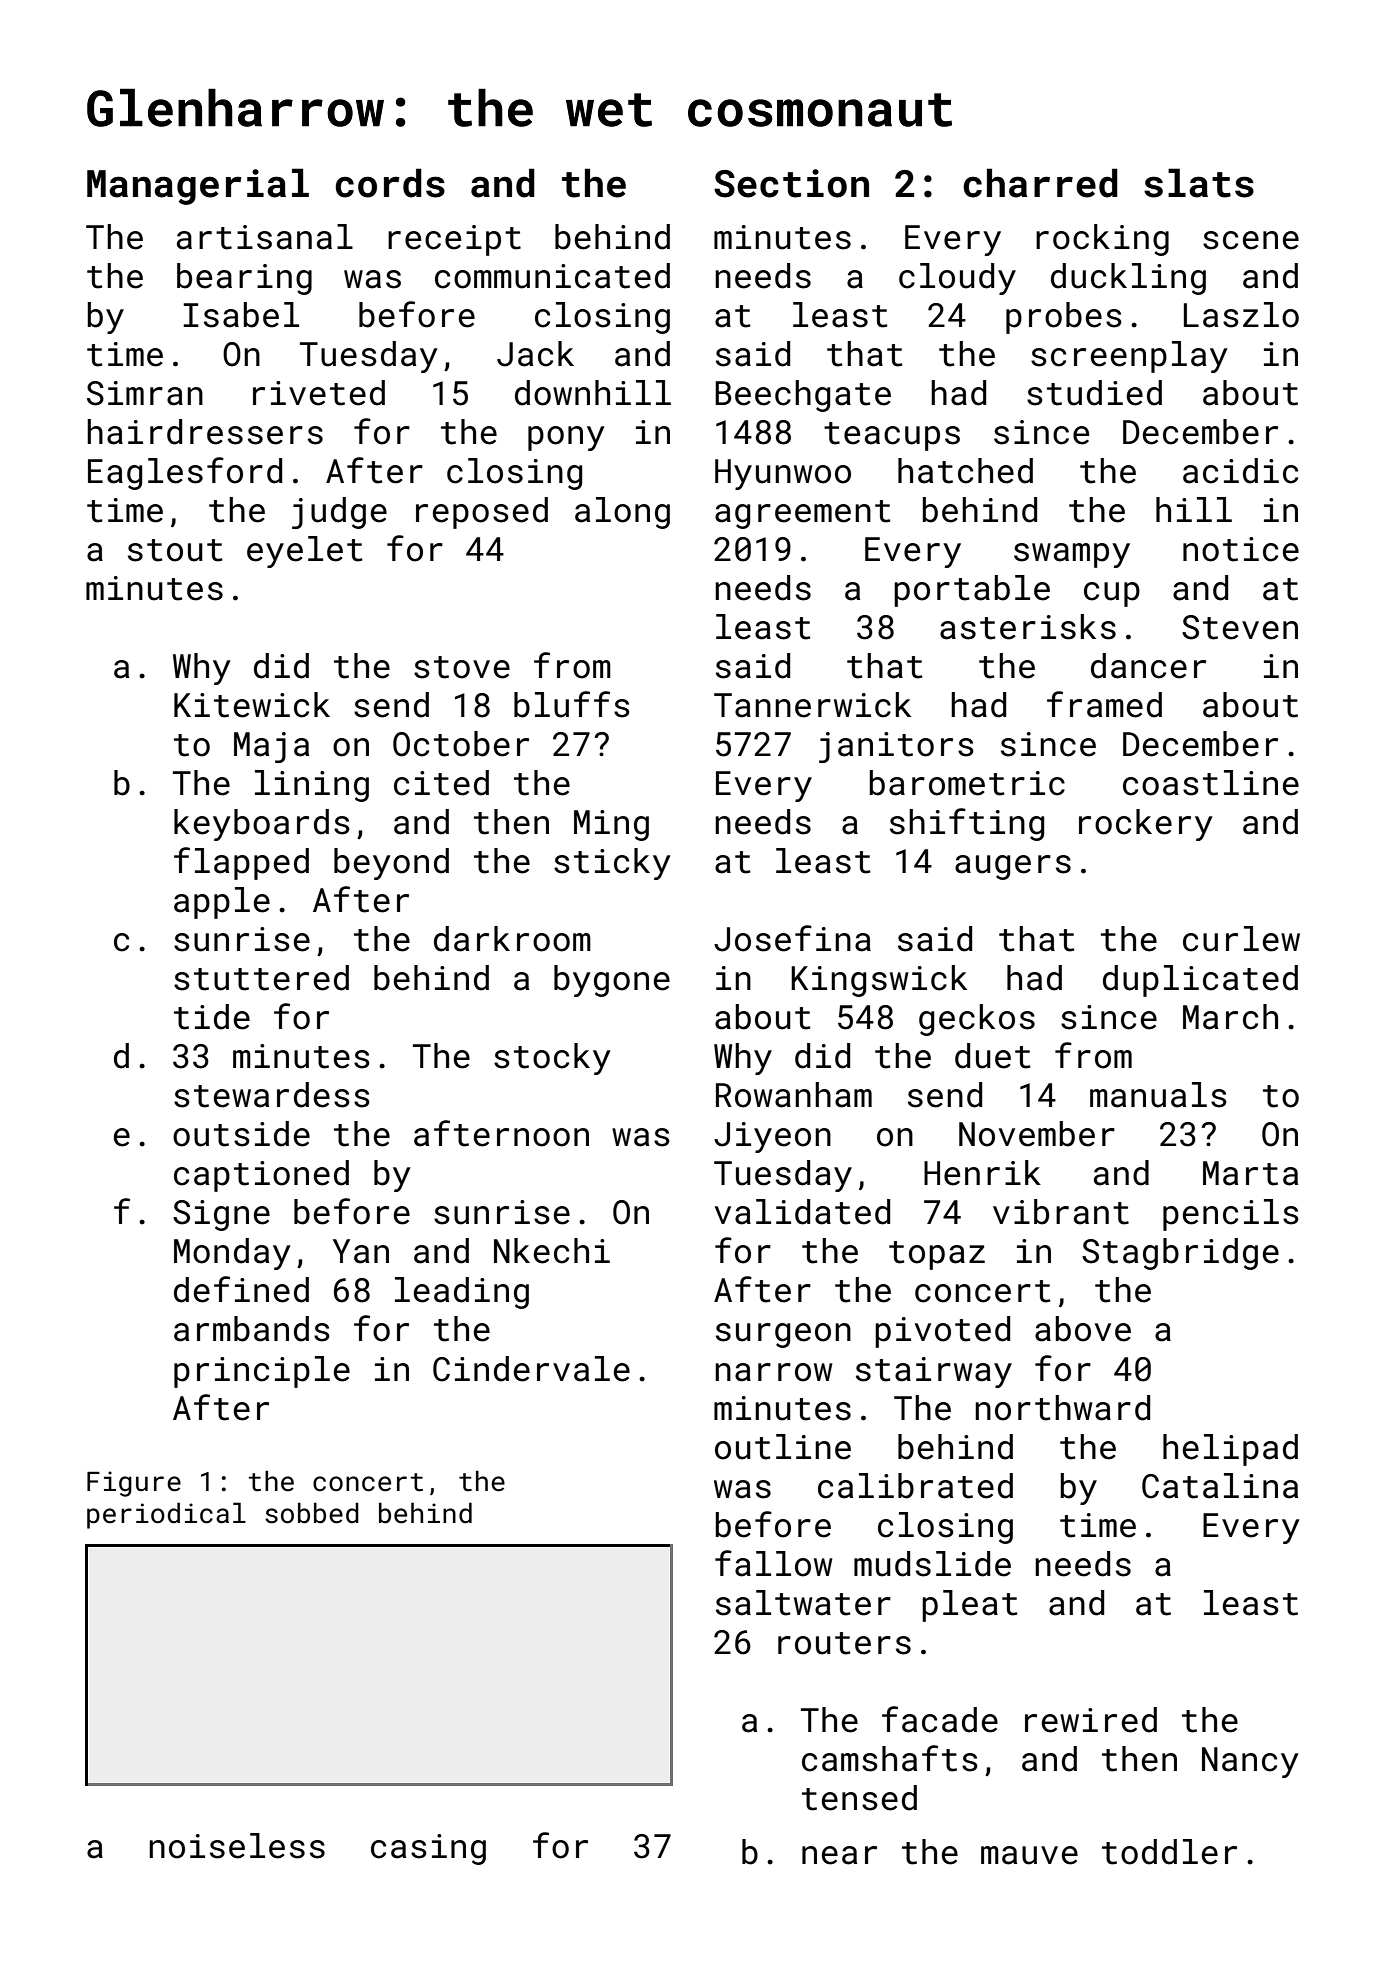 The width and height of the page is (1386, 1969). I want to click on beyond, so click(391, 864).
